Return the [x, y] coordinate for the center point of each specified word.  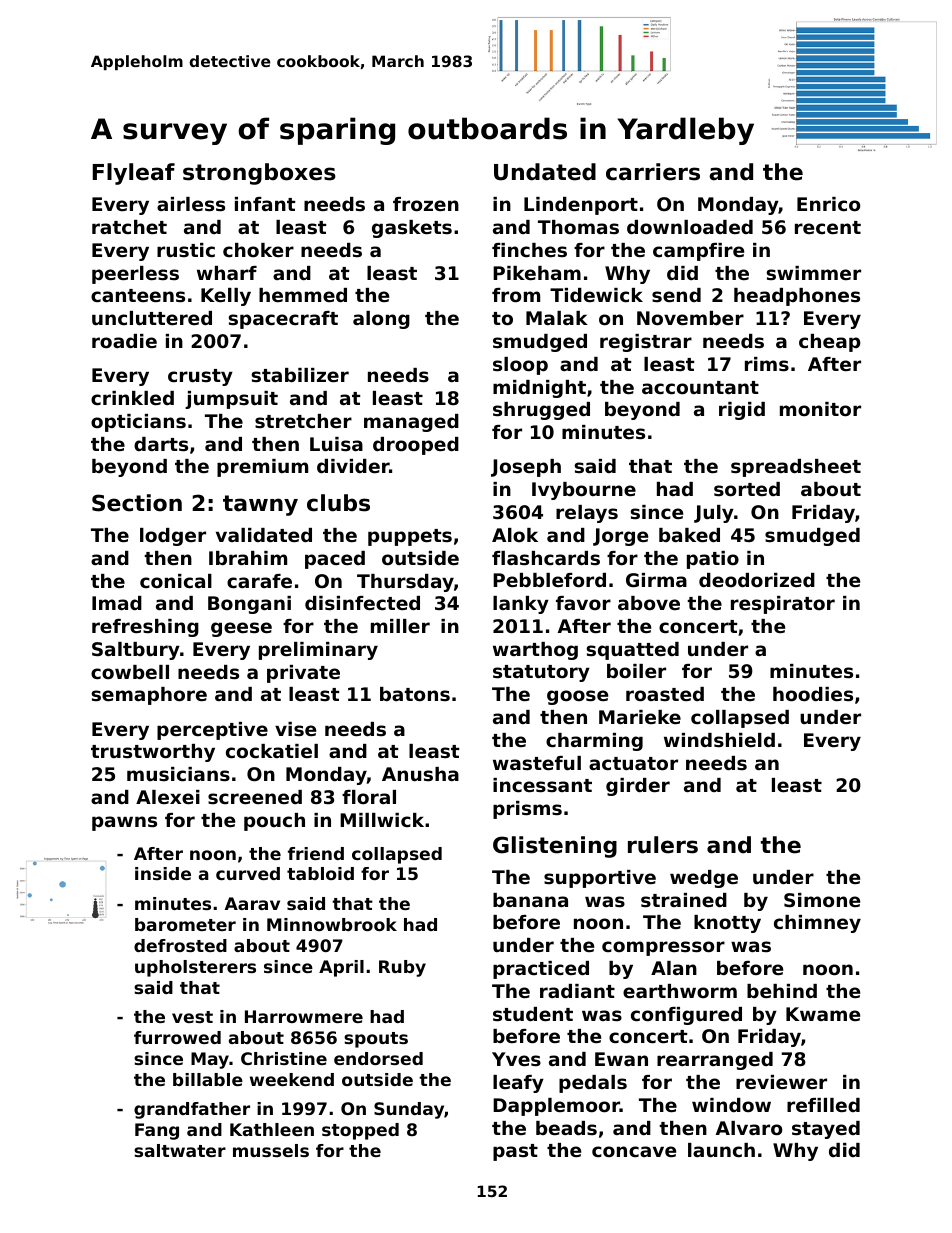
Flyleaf [134, 174]
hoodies [813, 694]
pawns [124, 823]
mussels [271, 1150]
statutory [541, 673]
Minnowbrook [332, 924]
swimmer [813, 273]
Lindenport [581, 206]
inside [163, 873]
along [381, 320]
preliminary [318, 651]
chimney [817, 924]
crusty [200, 377]
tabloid [320, 873]
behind [782, 991]
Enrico [828, 204]
